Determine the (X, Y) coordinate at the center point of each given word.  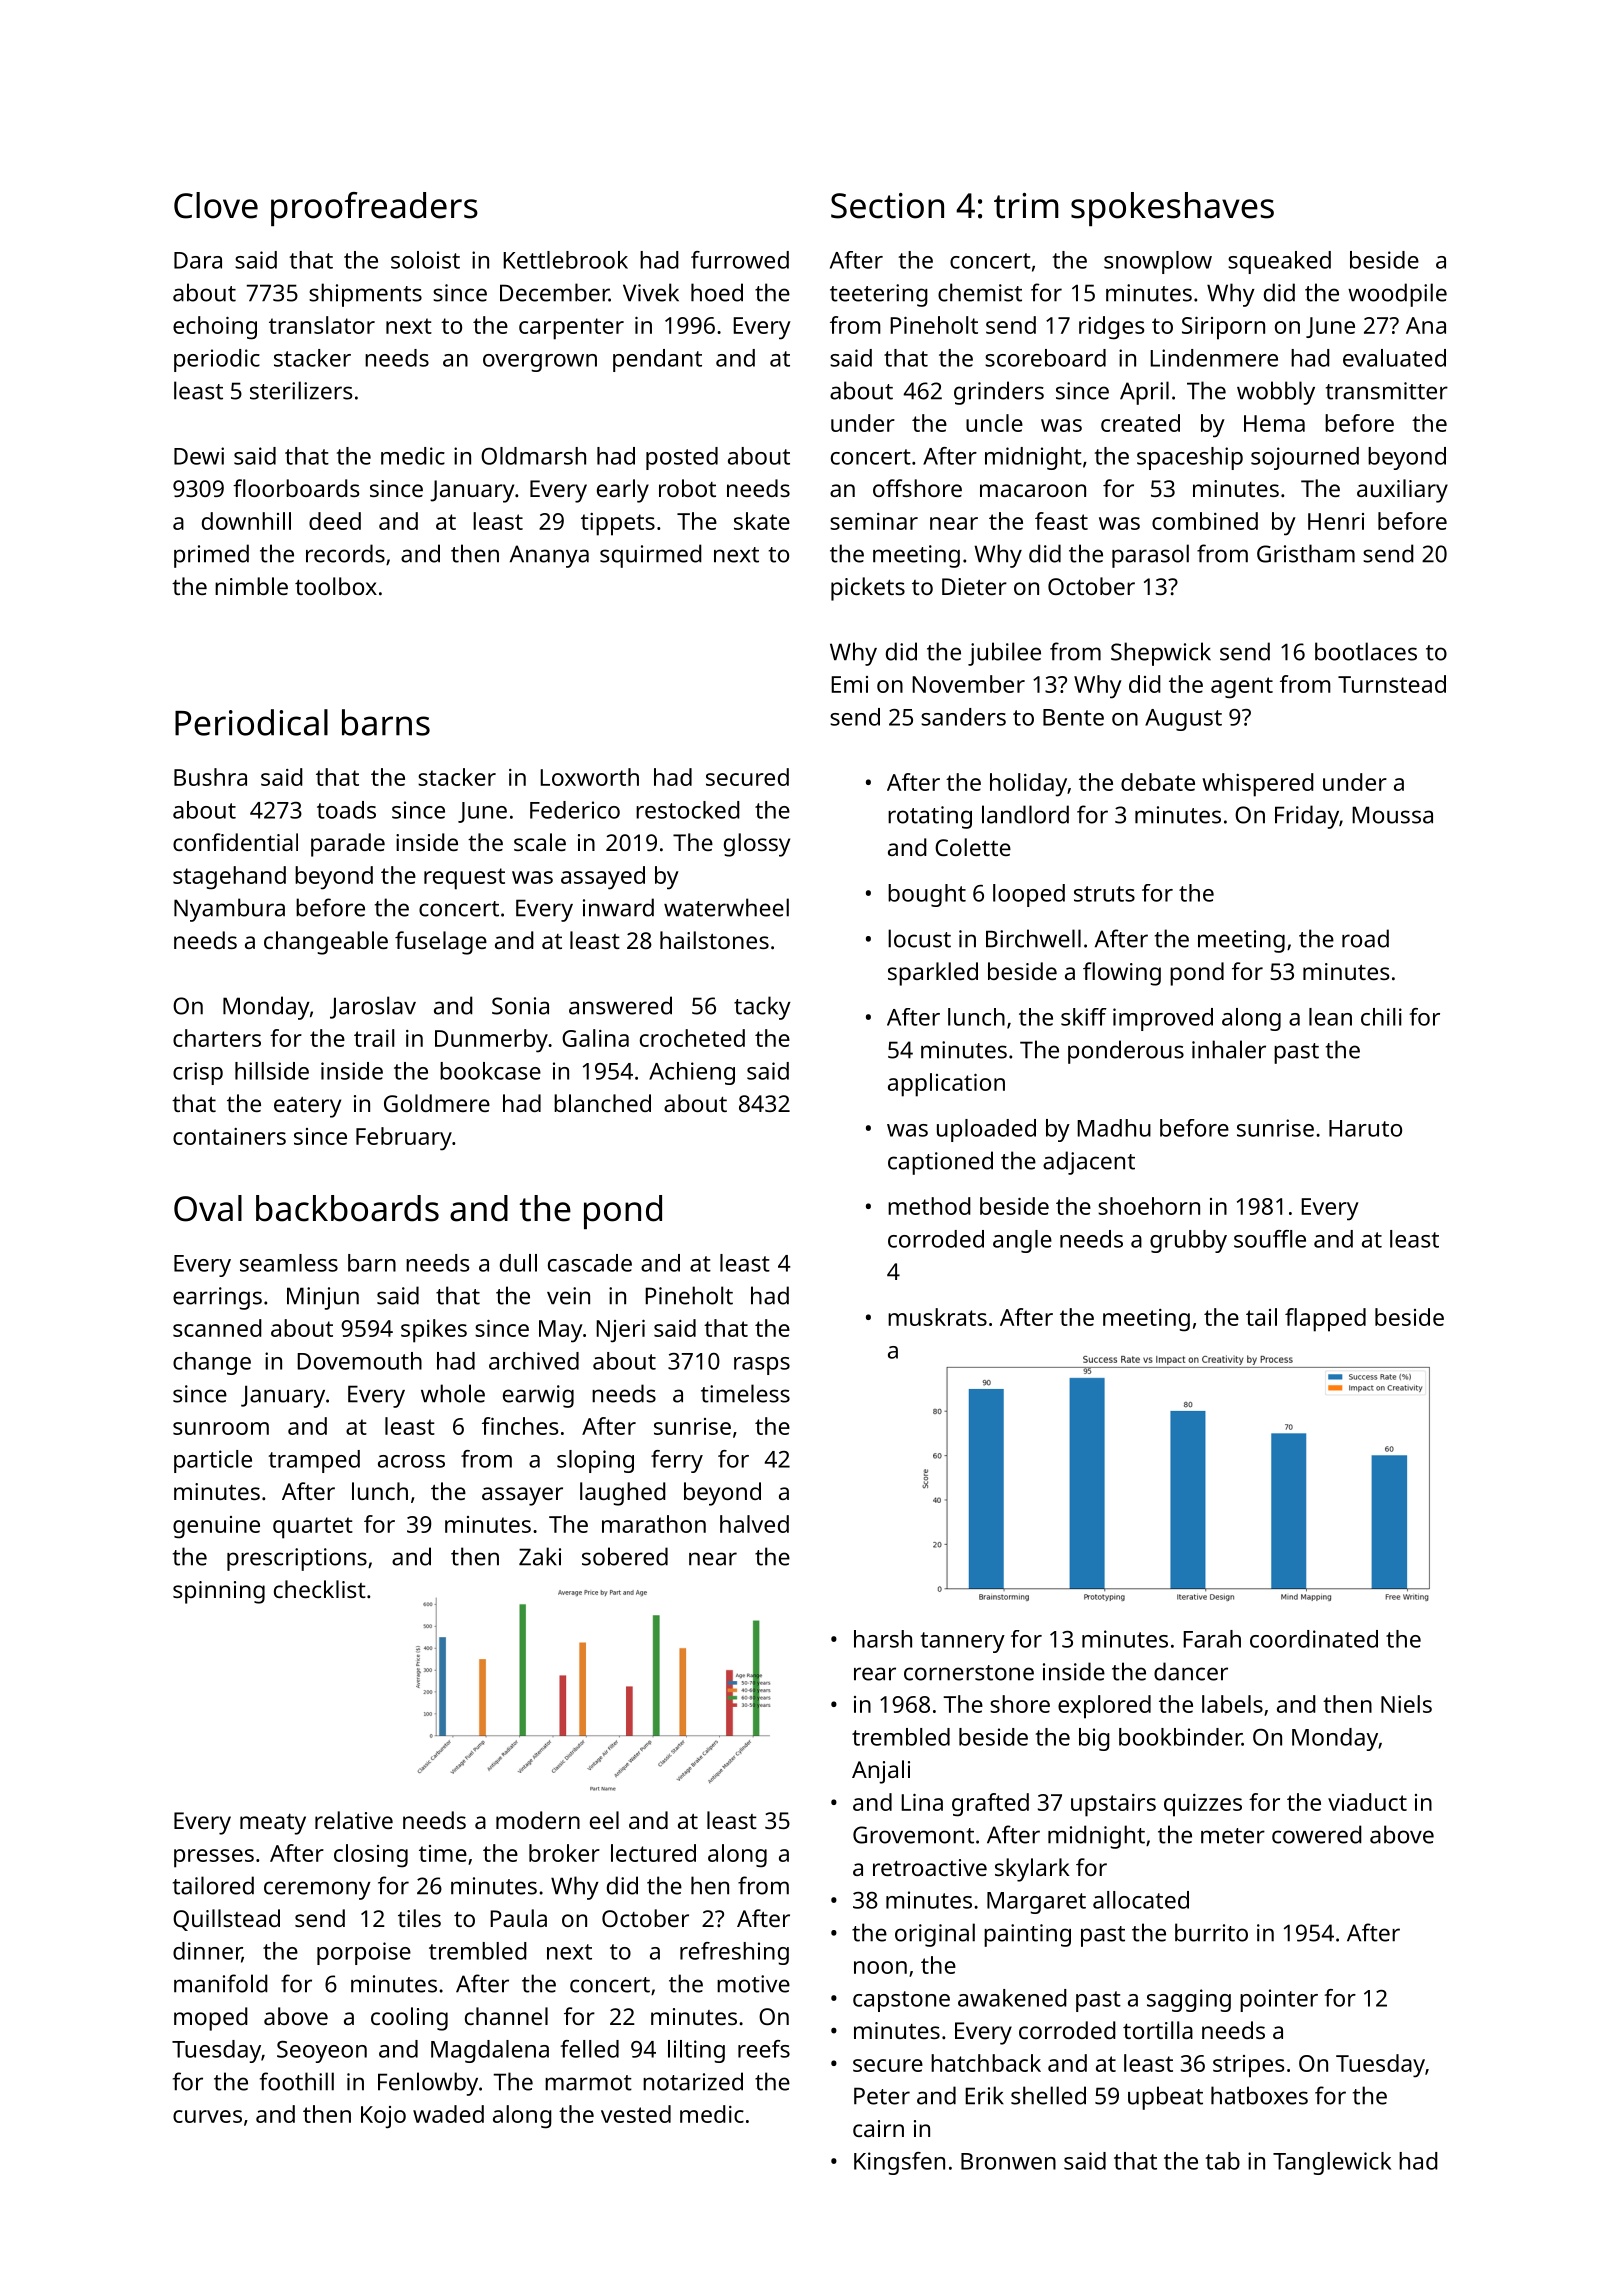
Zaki (540, 1556)
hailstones (714, 940)
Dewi (199, 456)
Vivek (651, 292)
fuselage (441, 943)
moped (211, 2019)
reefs (764, 2049)
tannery (962, 1642)
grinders (999, 393)
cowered (1317, 1834)
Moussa (1392, 815)
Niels (1406, 1704)
